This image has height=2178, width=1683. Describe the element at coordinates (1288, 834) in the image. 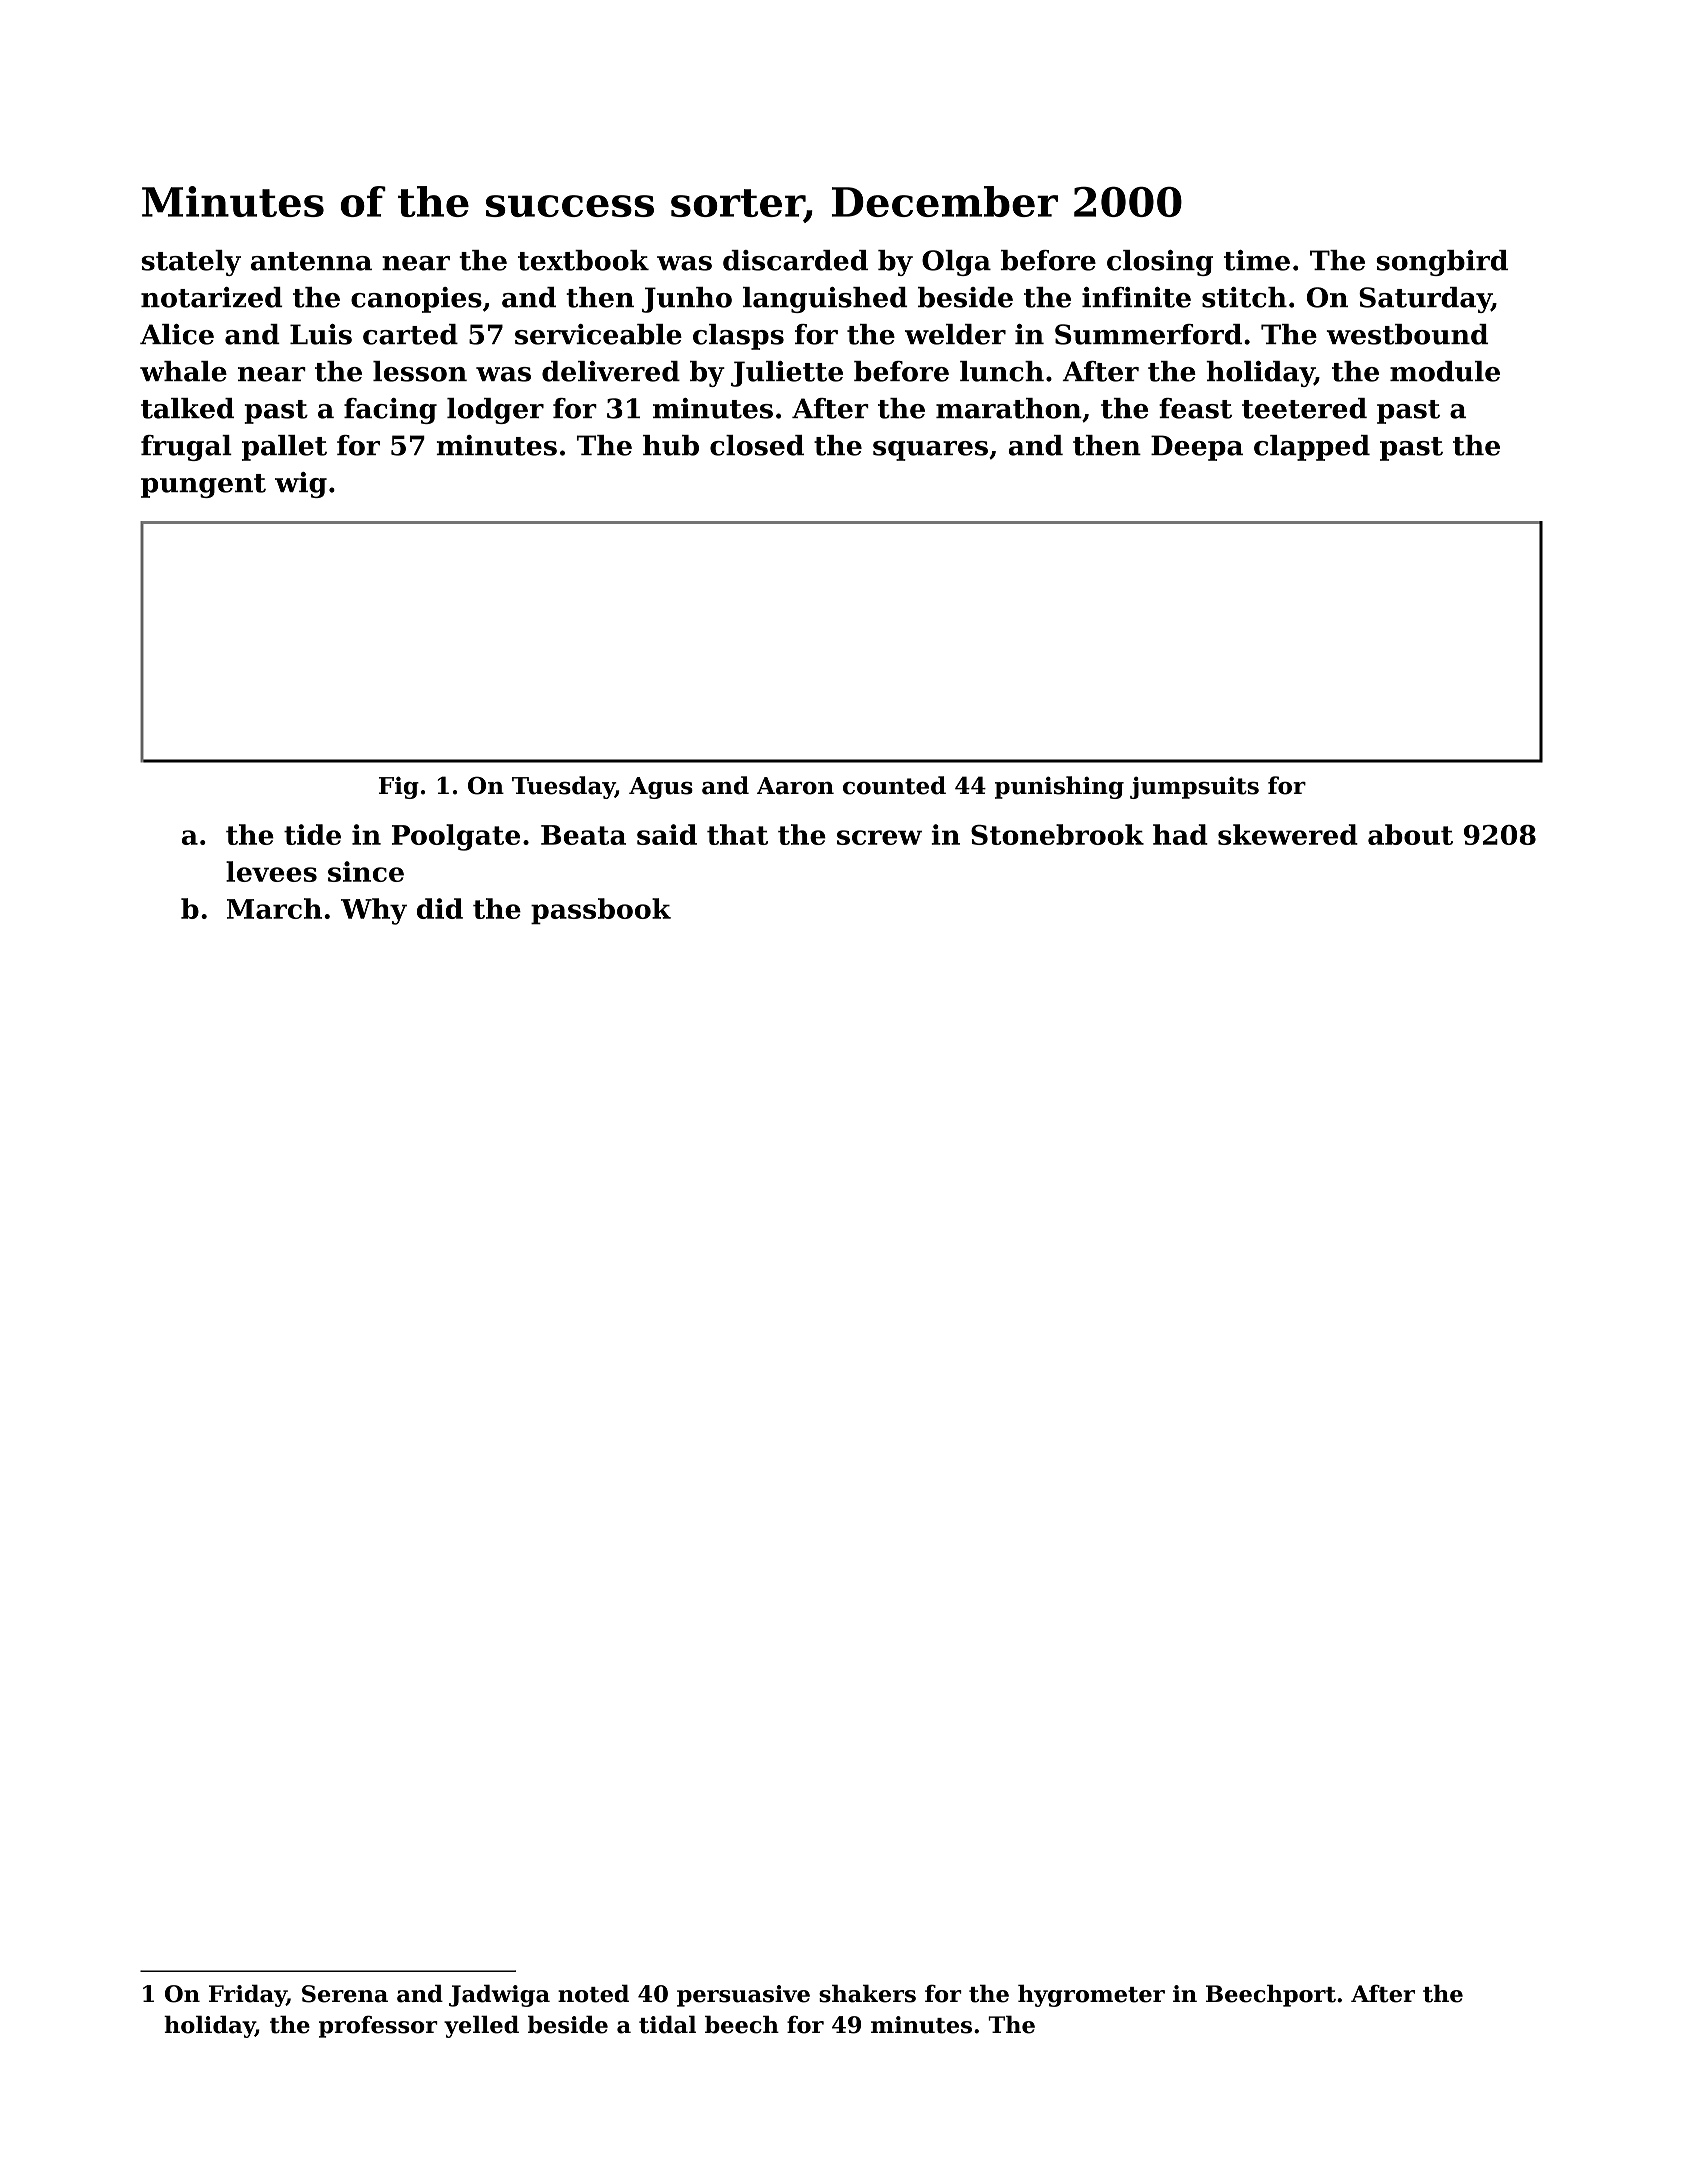

I see `skewered` at that location.
